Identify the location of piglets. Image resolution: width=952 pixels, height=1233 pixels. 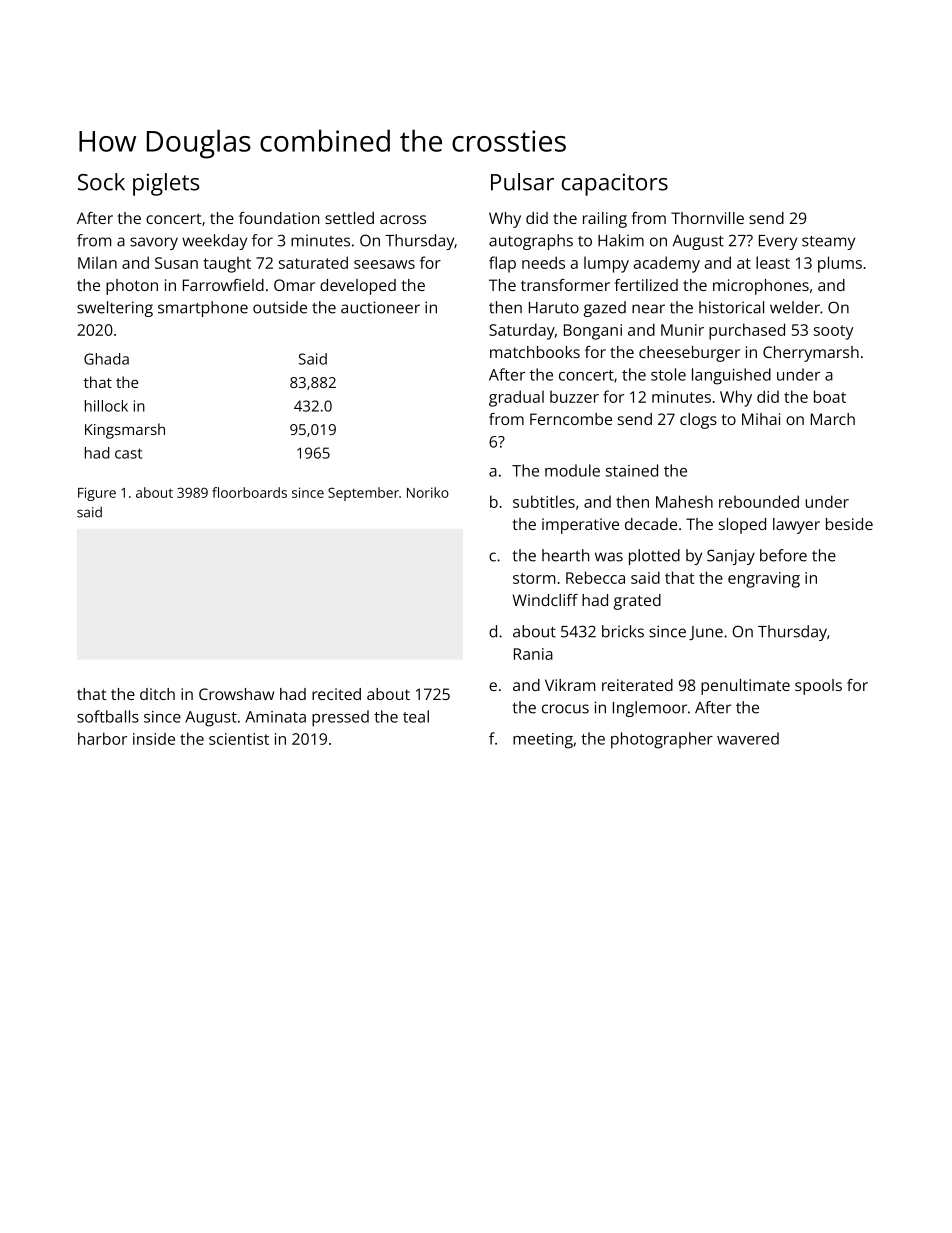
(166, 184).
